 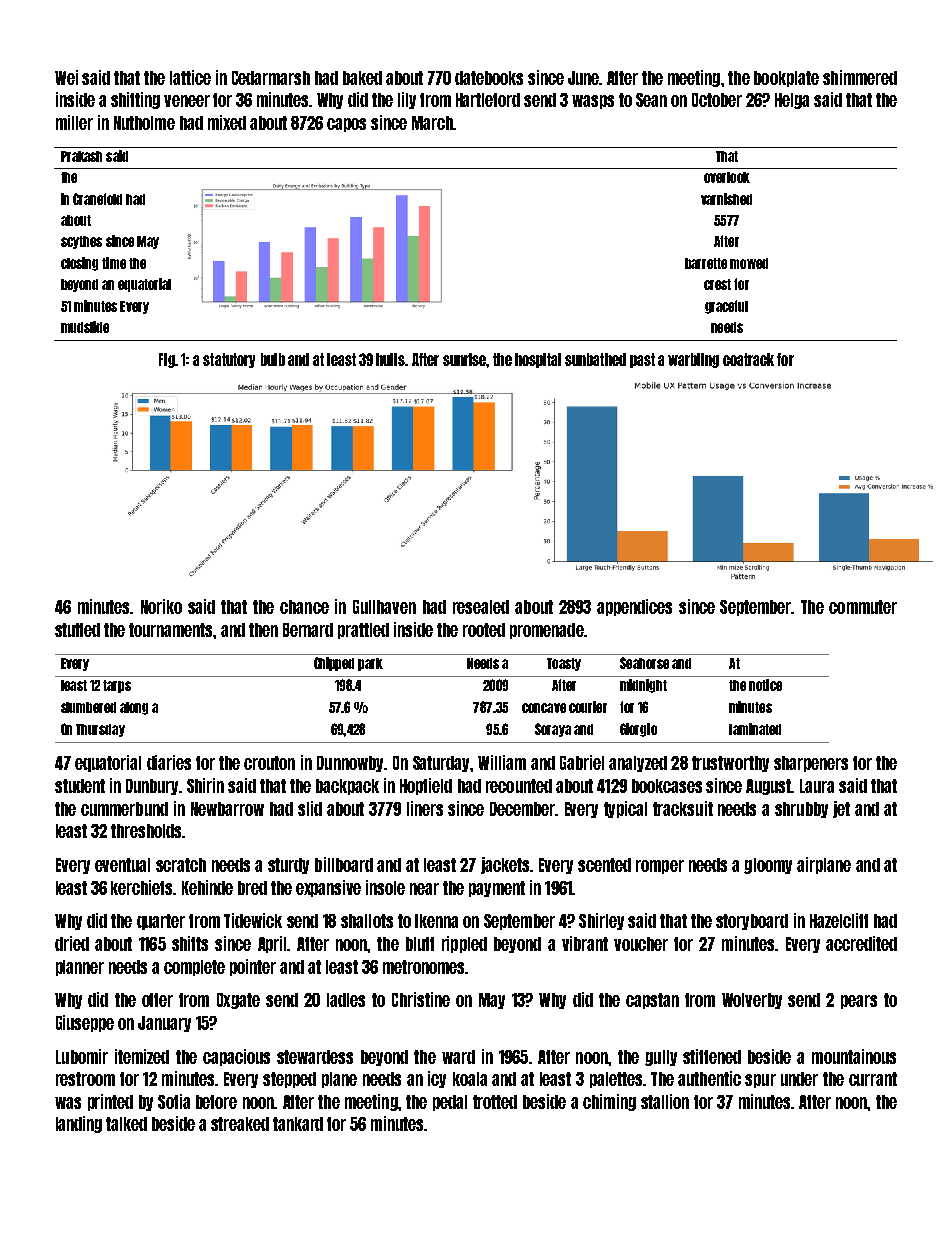 What do you see at coordinates (85, 1023) in the screenshot?
I see `Giuseppe` at bounding box center [85, 1023].
